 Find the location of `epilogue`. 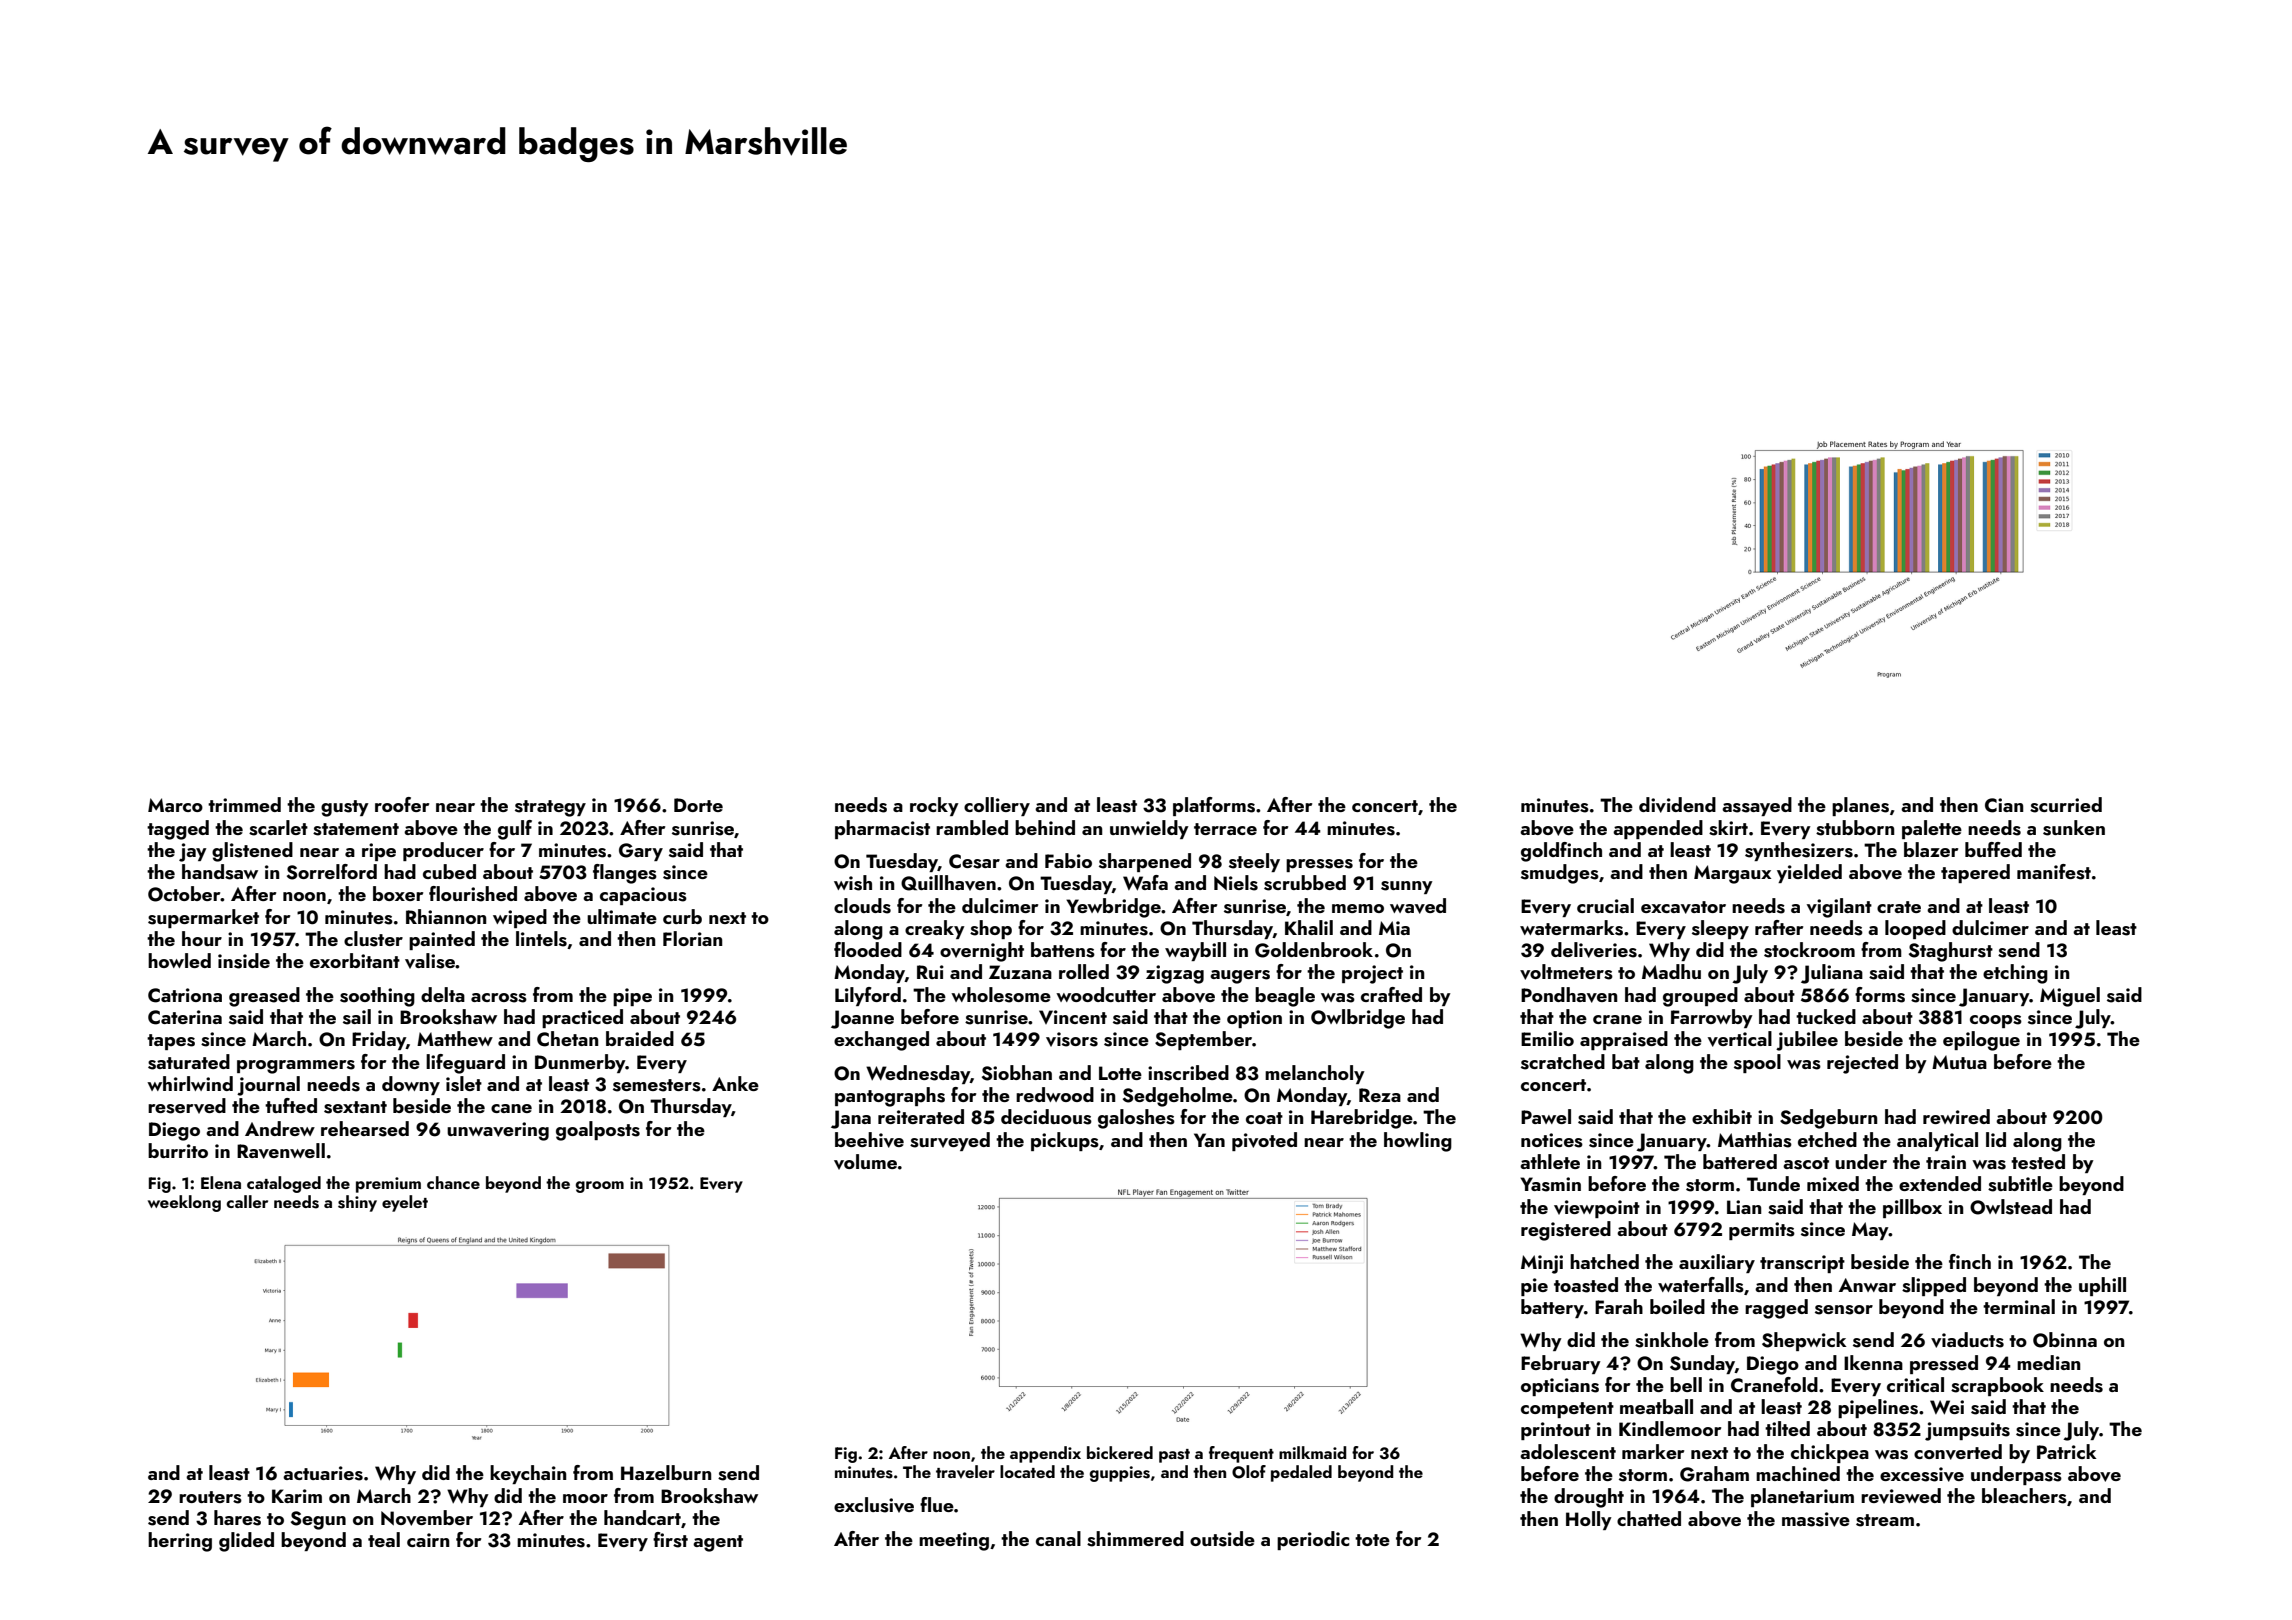

epilogue is located at coordinates (1981, 1041).
